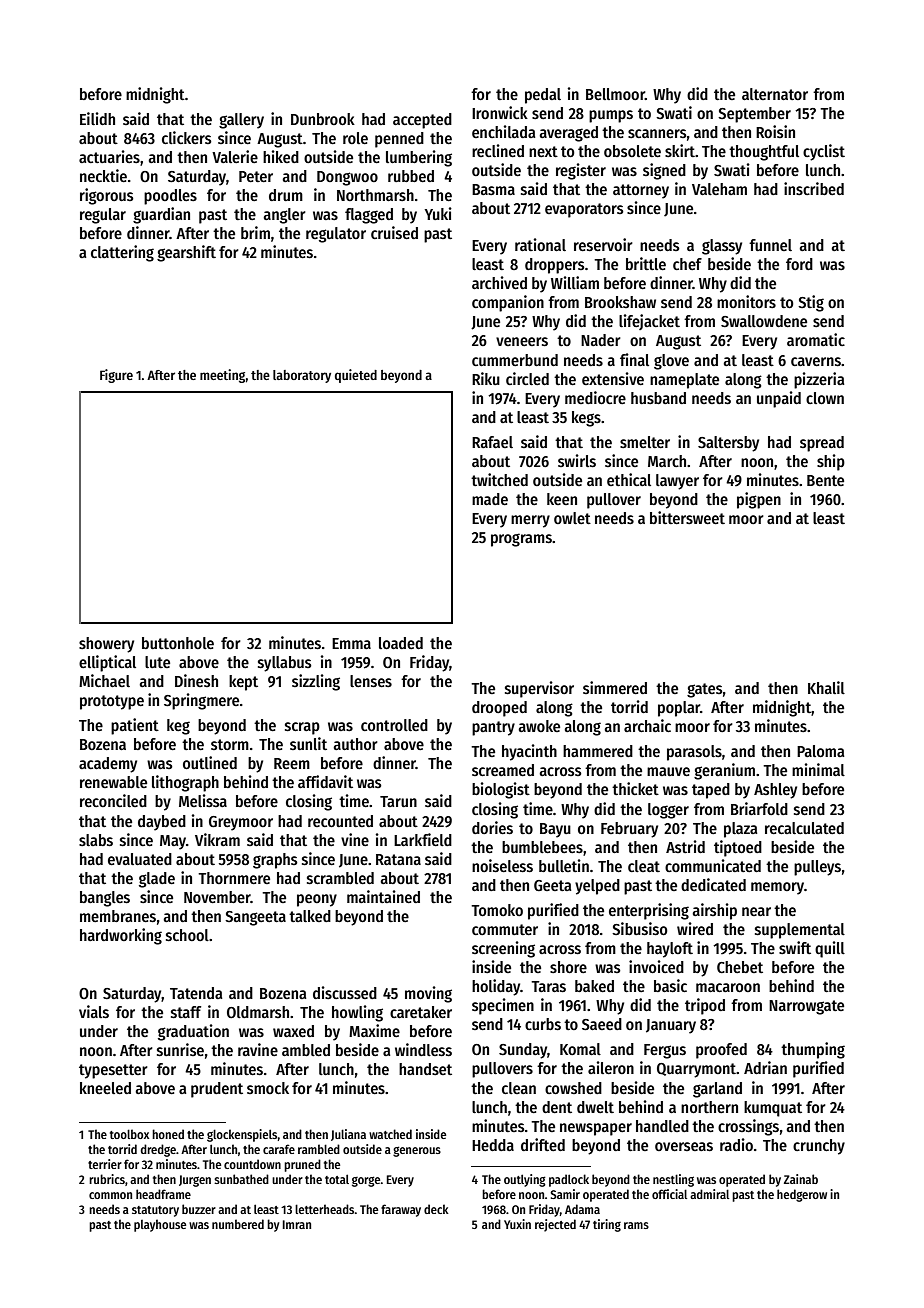 This image has height=1308, width=924. What do you see at coordinates (116, 376) in the image?
I see `Figure` at bounding box center [116, 376].
